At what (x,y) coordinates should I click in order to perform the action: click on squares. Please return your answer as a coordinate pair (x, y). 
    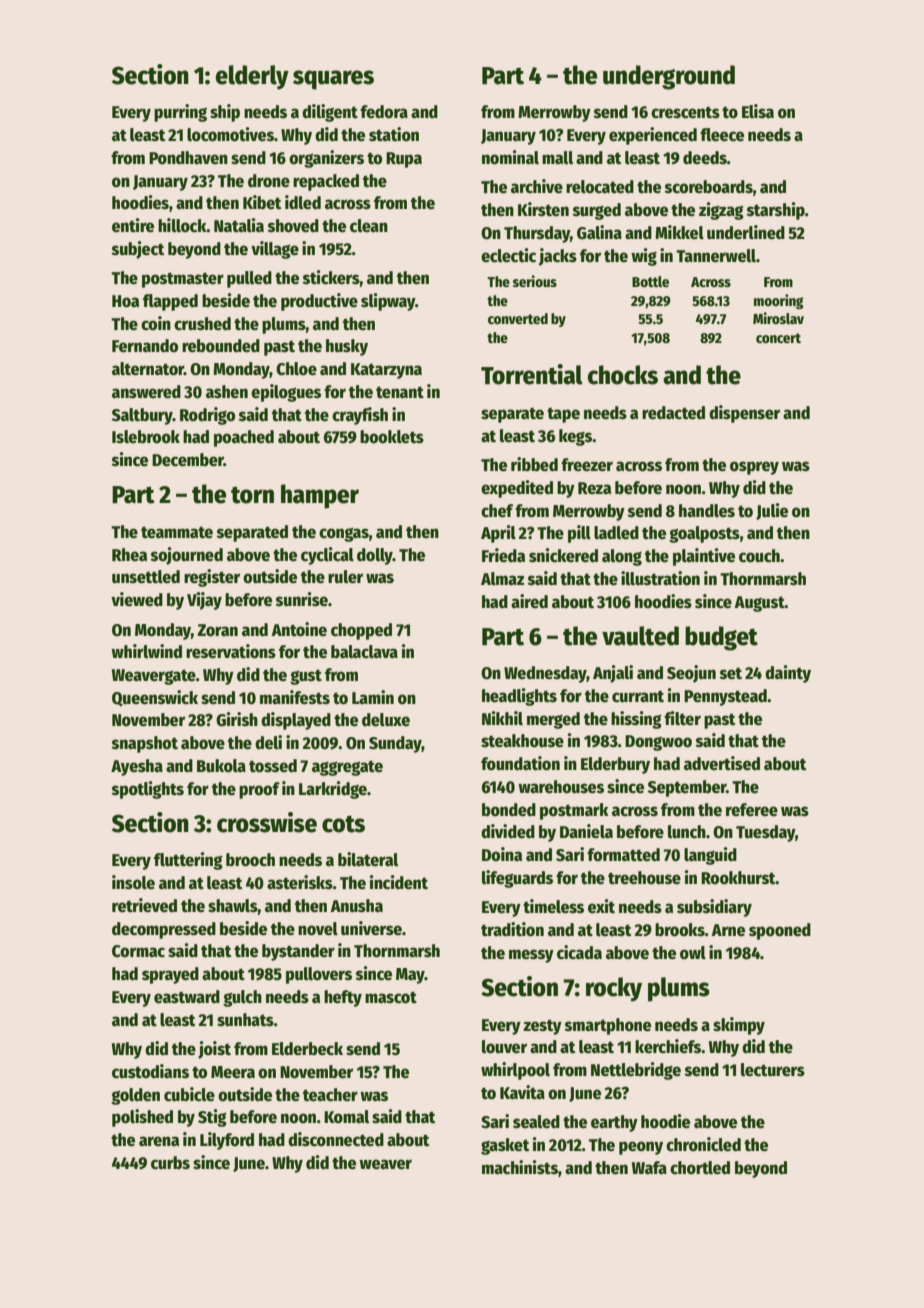
    Looking at the image, I should click on (333, 80).
